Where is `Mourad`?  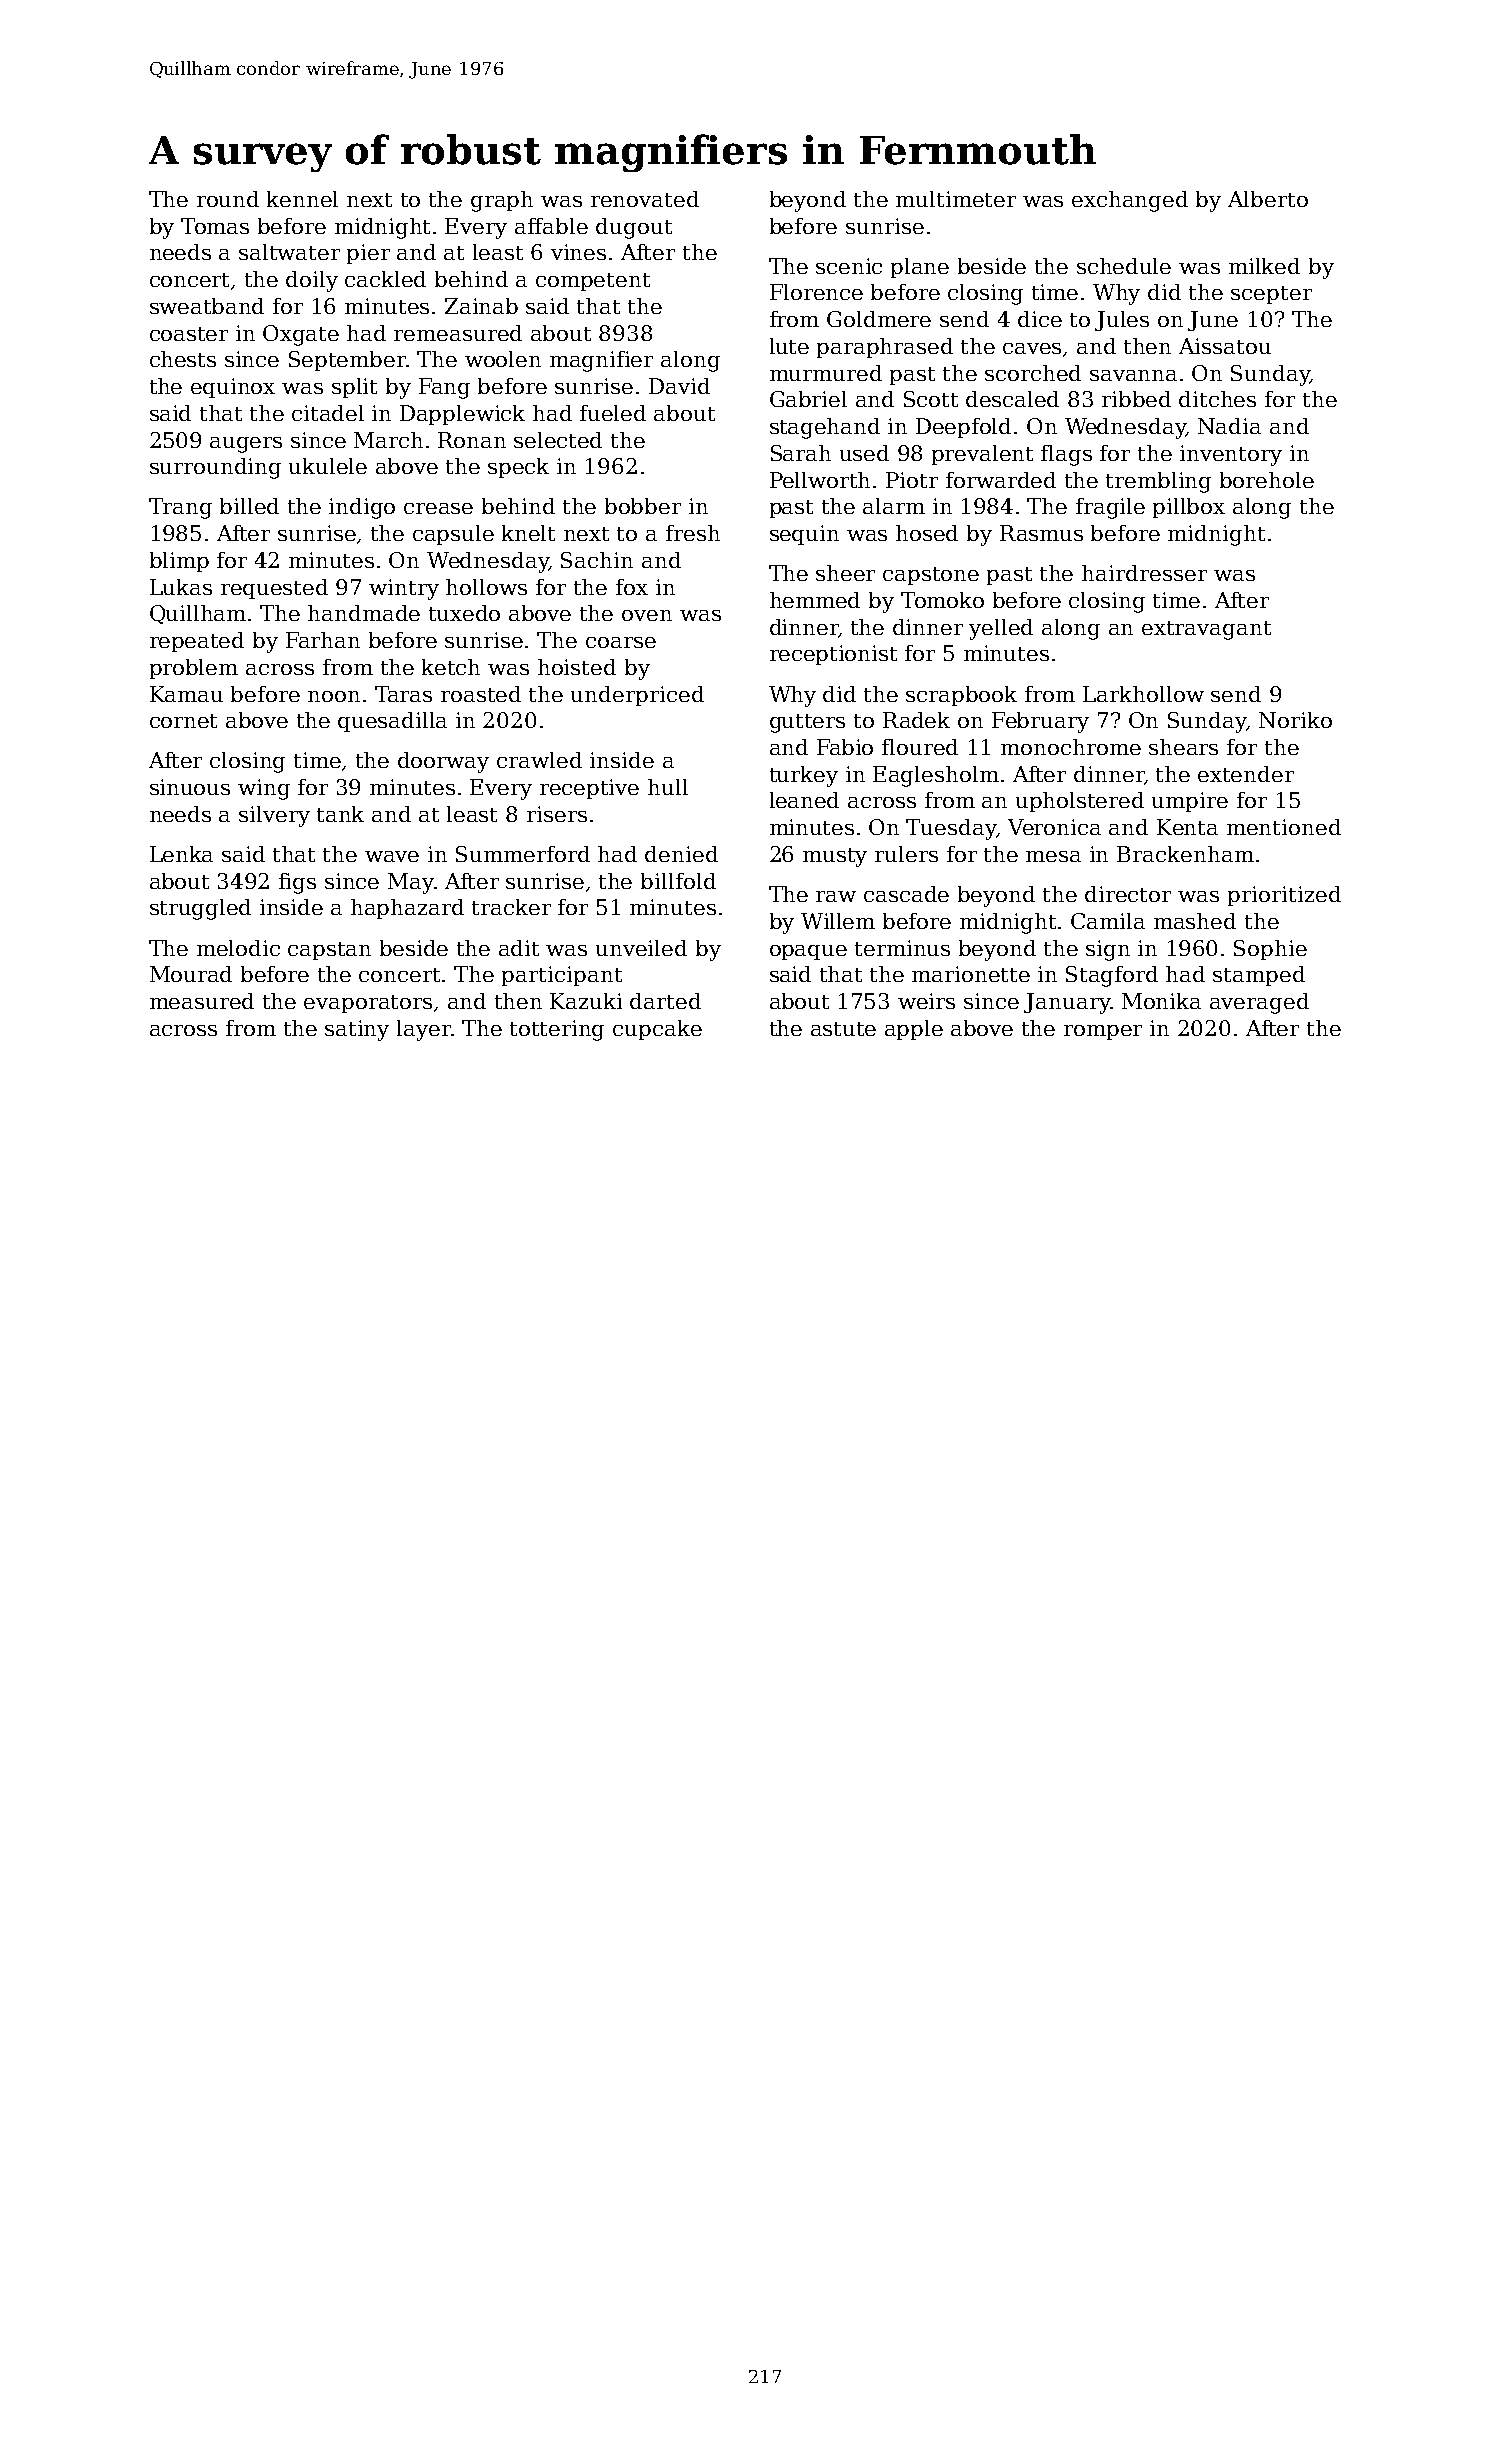
Mourad is located at coordinates (191, 974).
